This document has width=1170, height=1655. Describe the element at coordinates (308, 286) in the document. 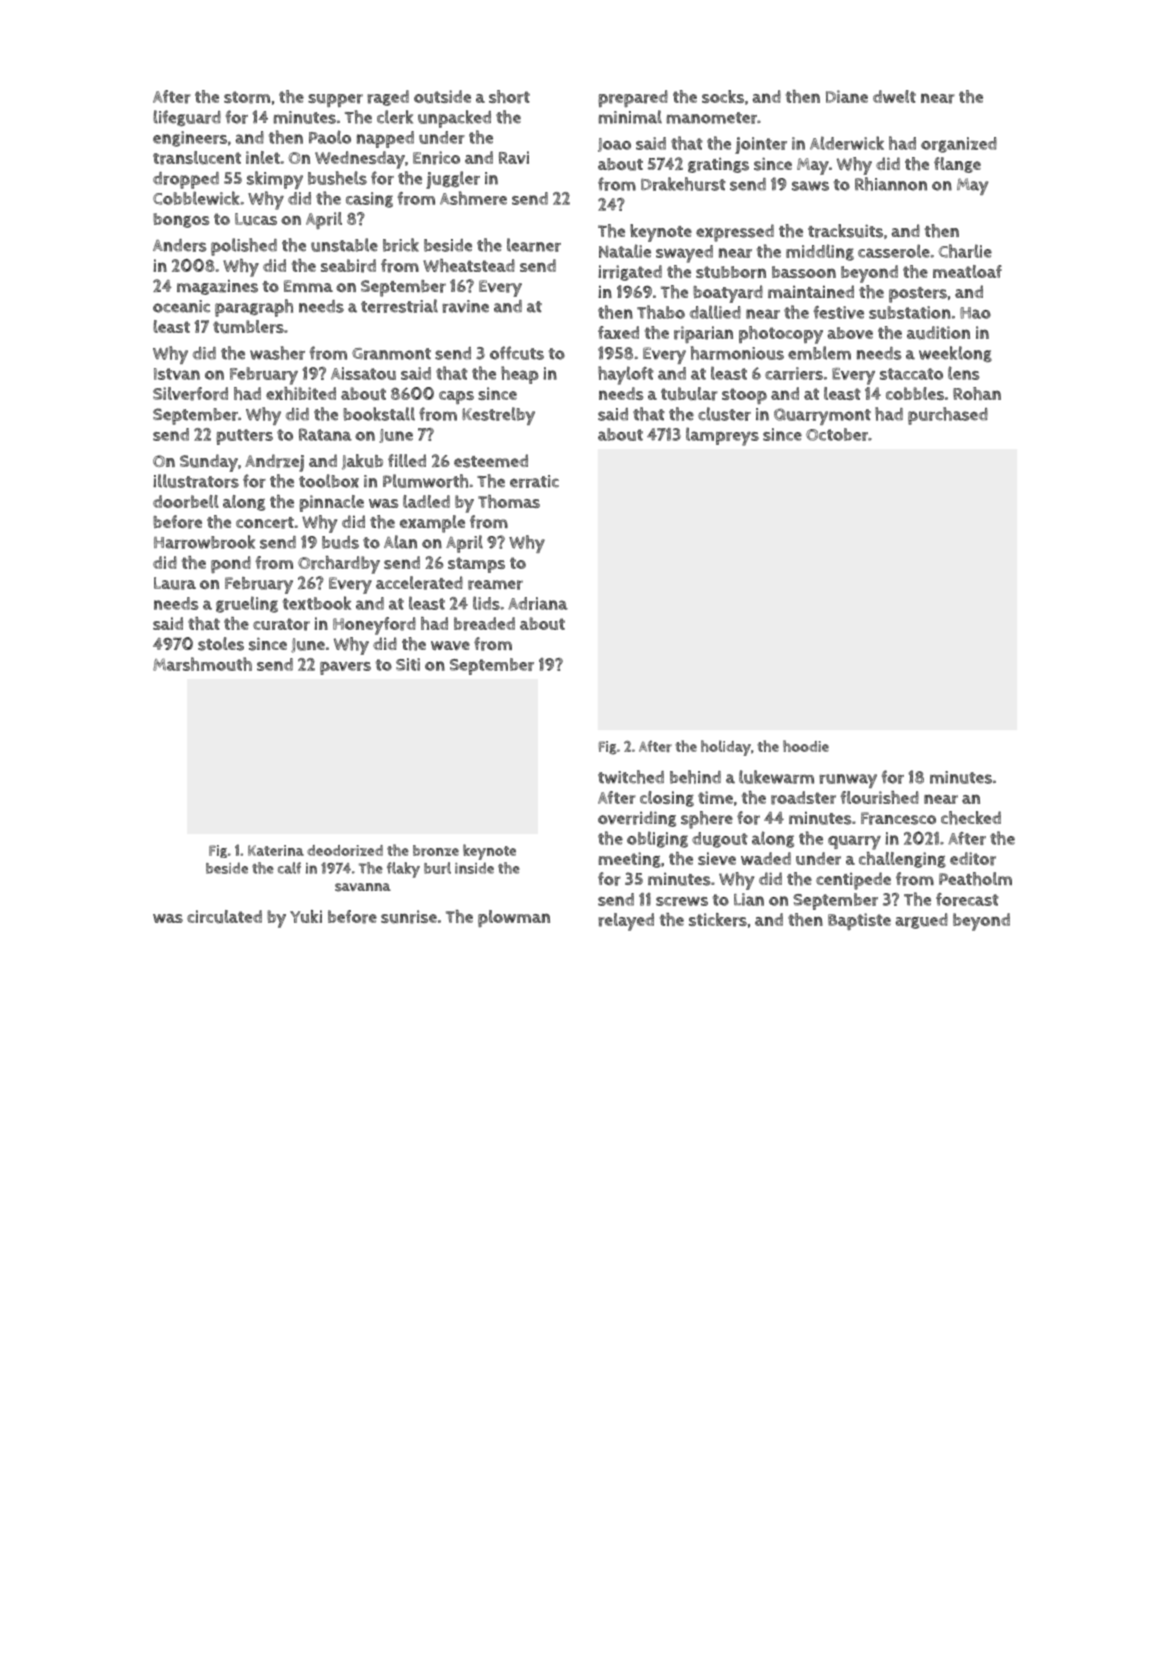

I see `Emma` at that location.
